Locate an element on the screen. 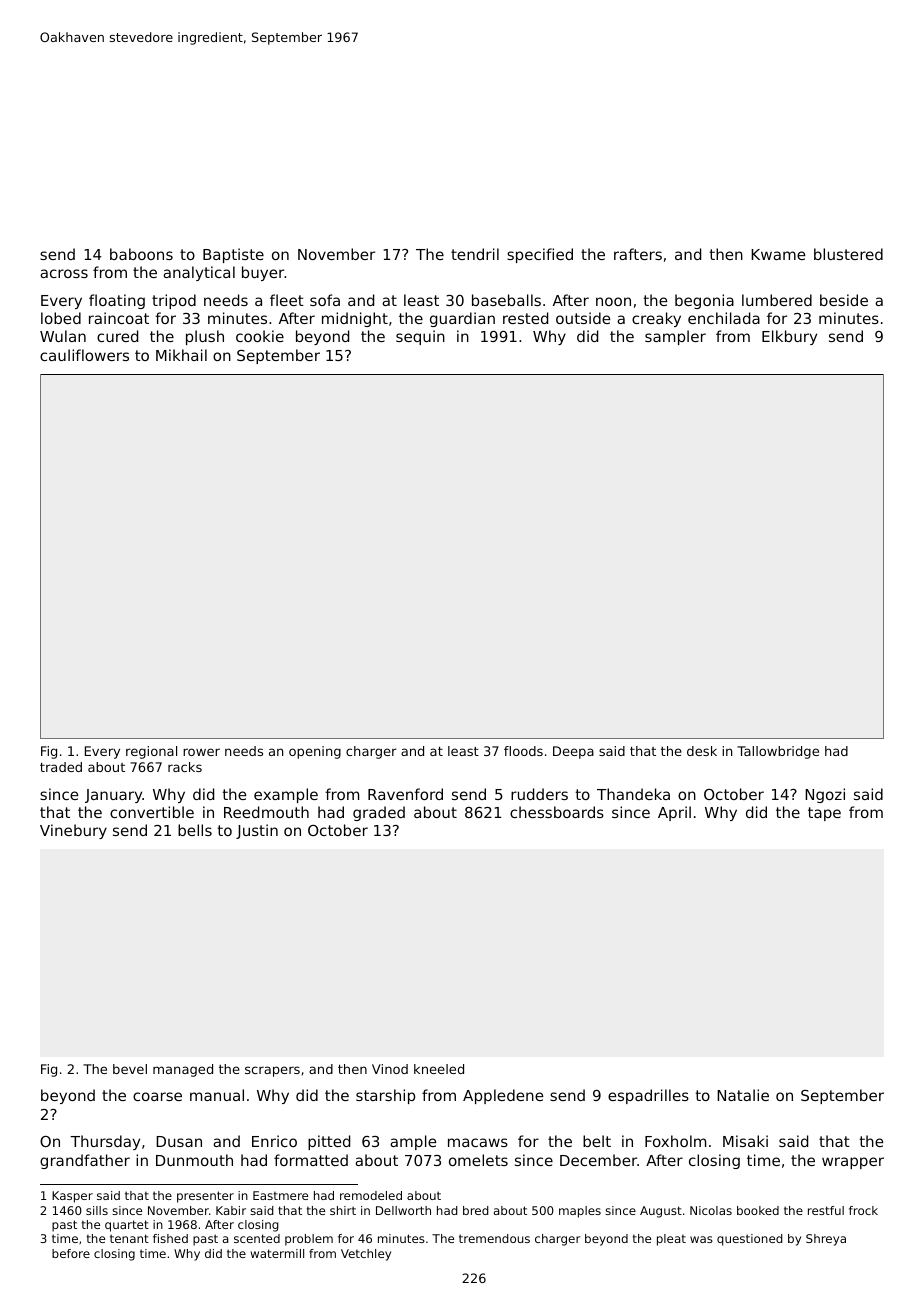  rower is located at coordinates (201, 752).
